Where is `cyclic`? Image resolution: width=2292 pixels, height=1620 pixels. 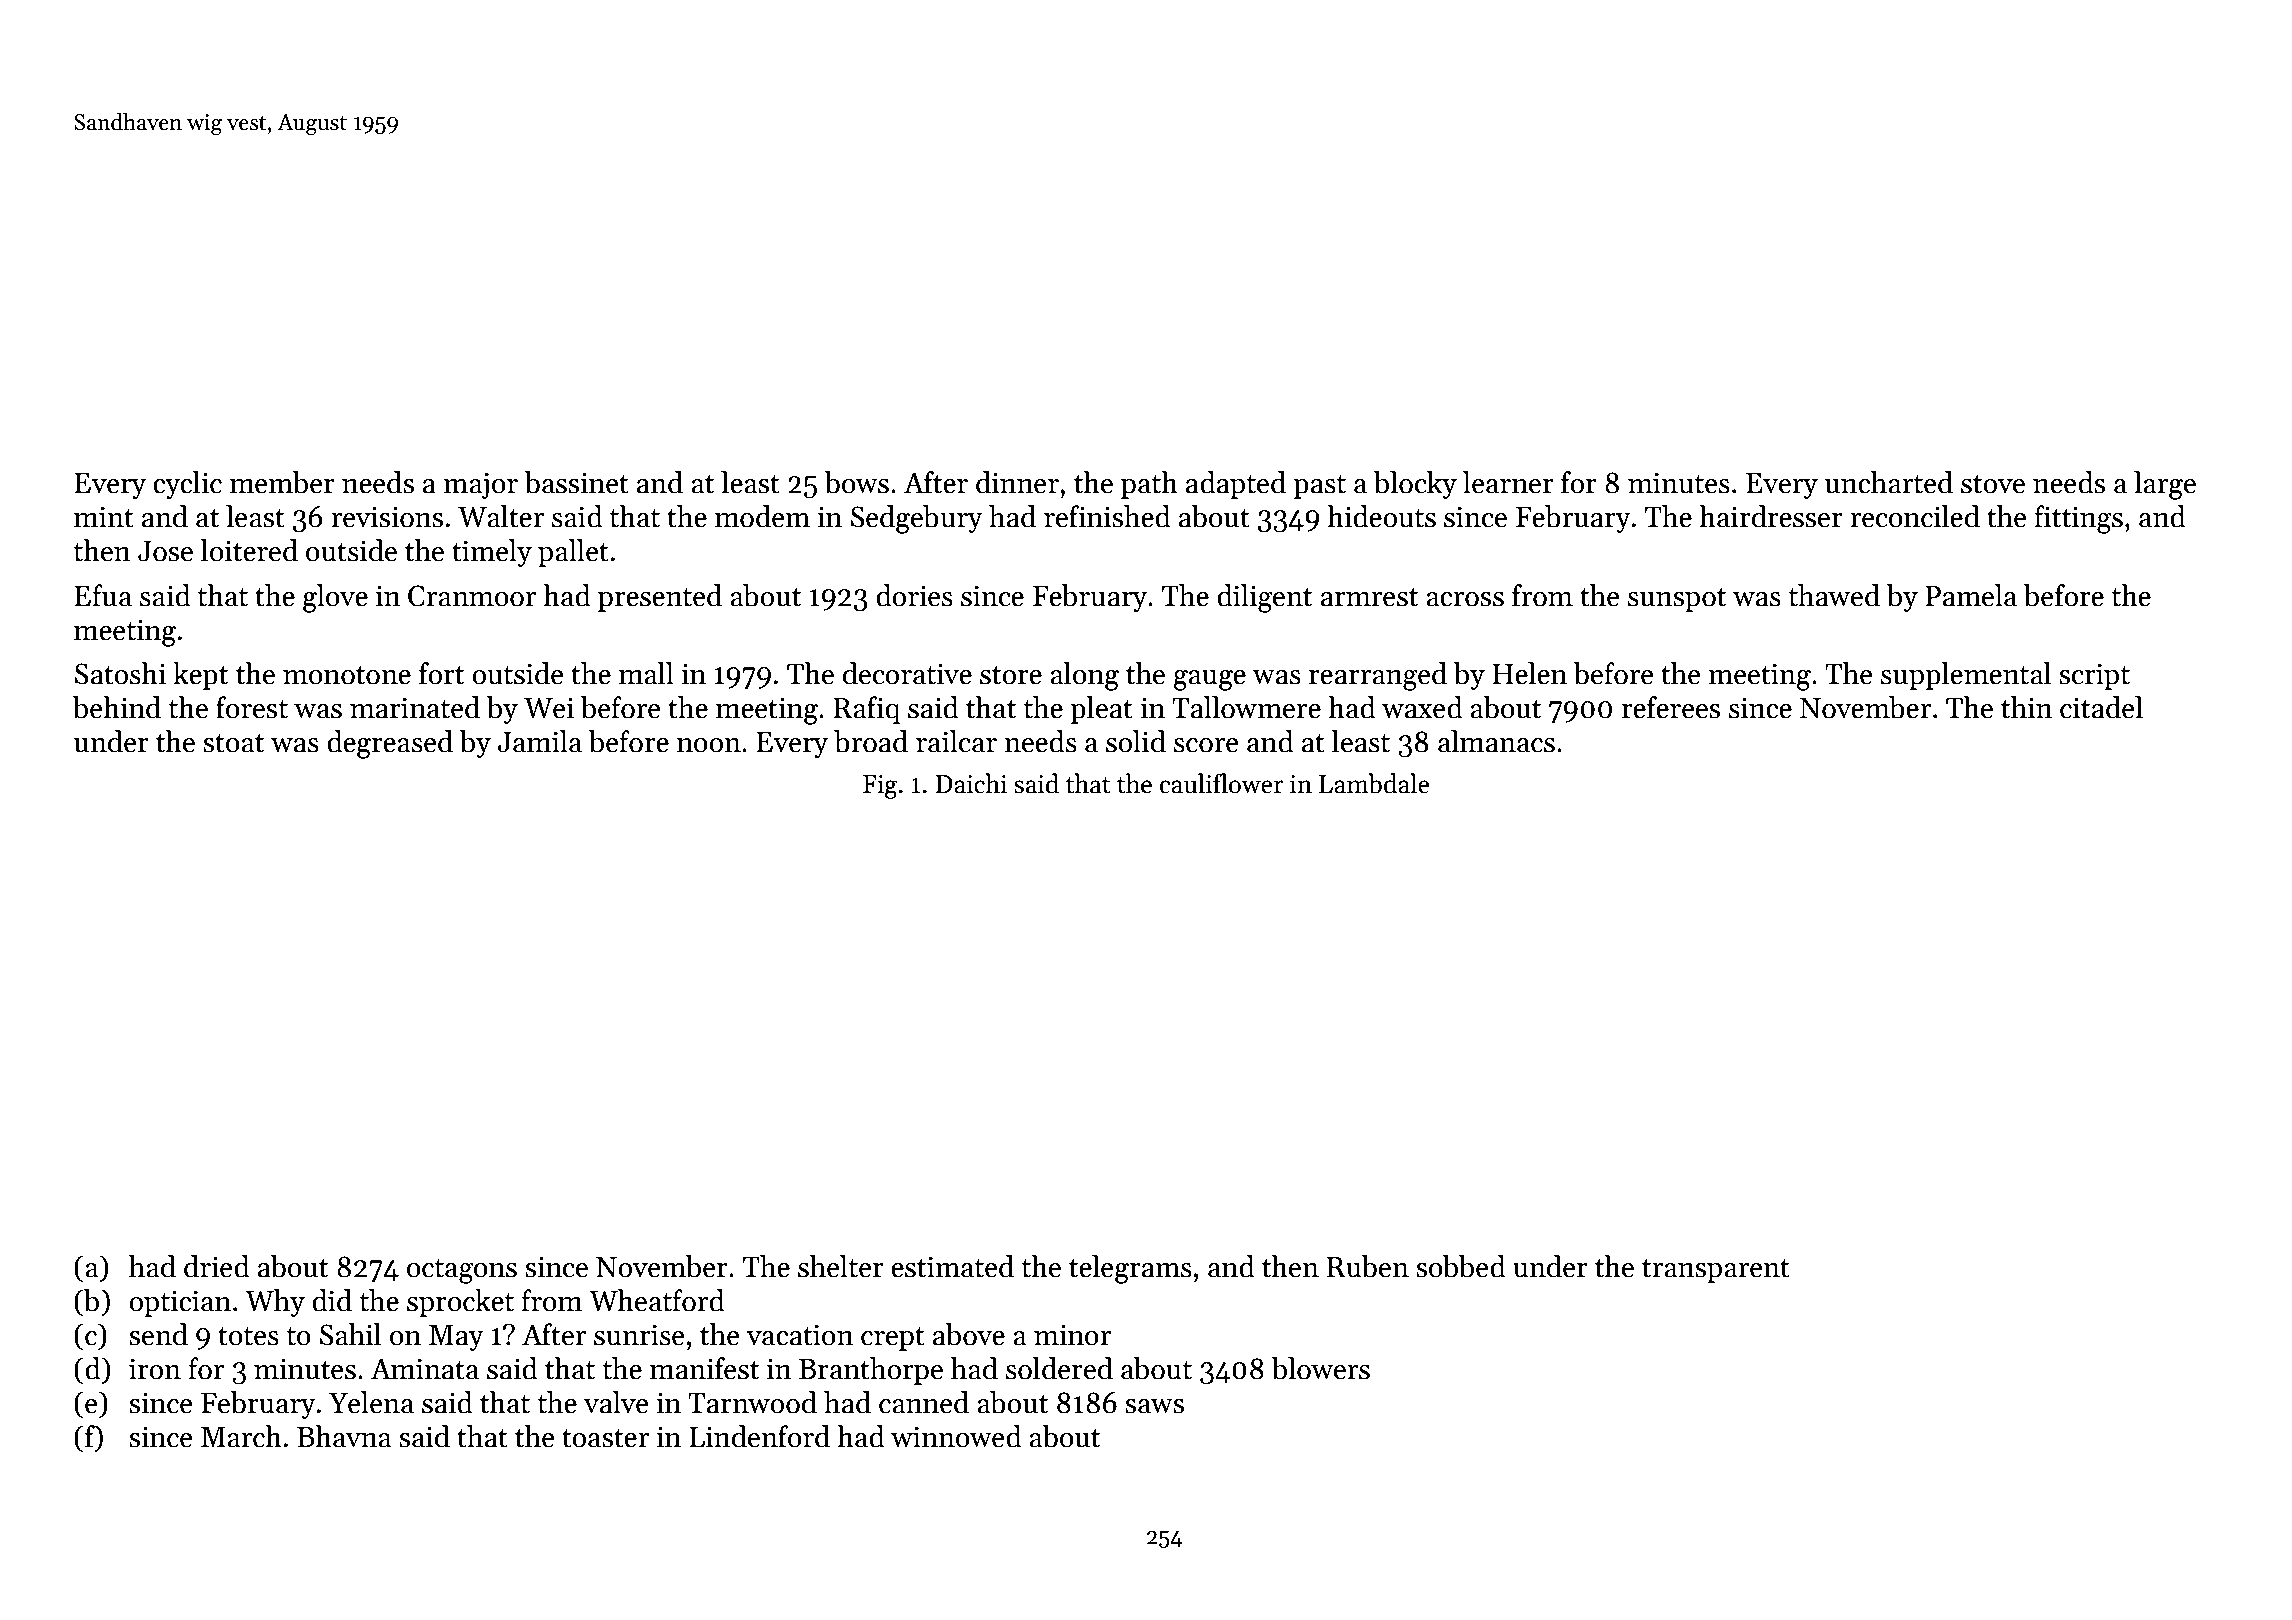 cyclic is located at coordinates (187, 485).
